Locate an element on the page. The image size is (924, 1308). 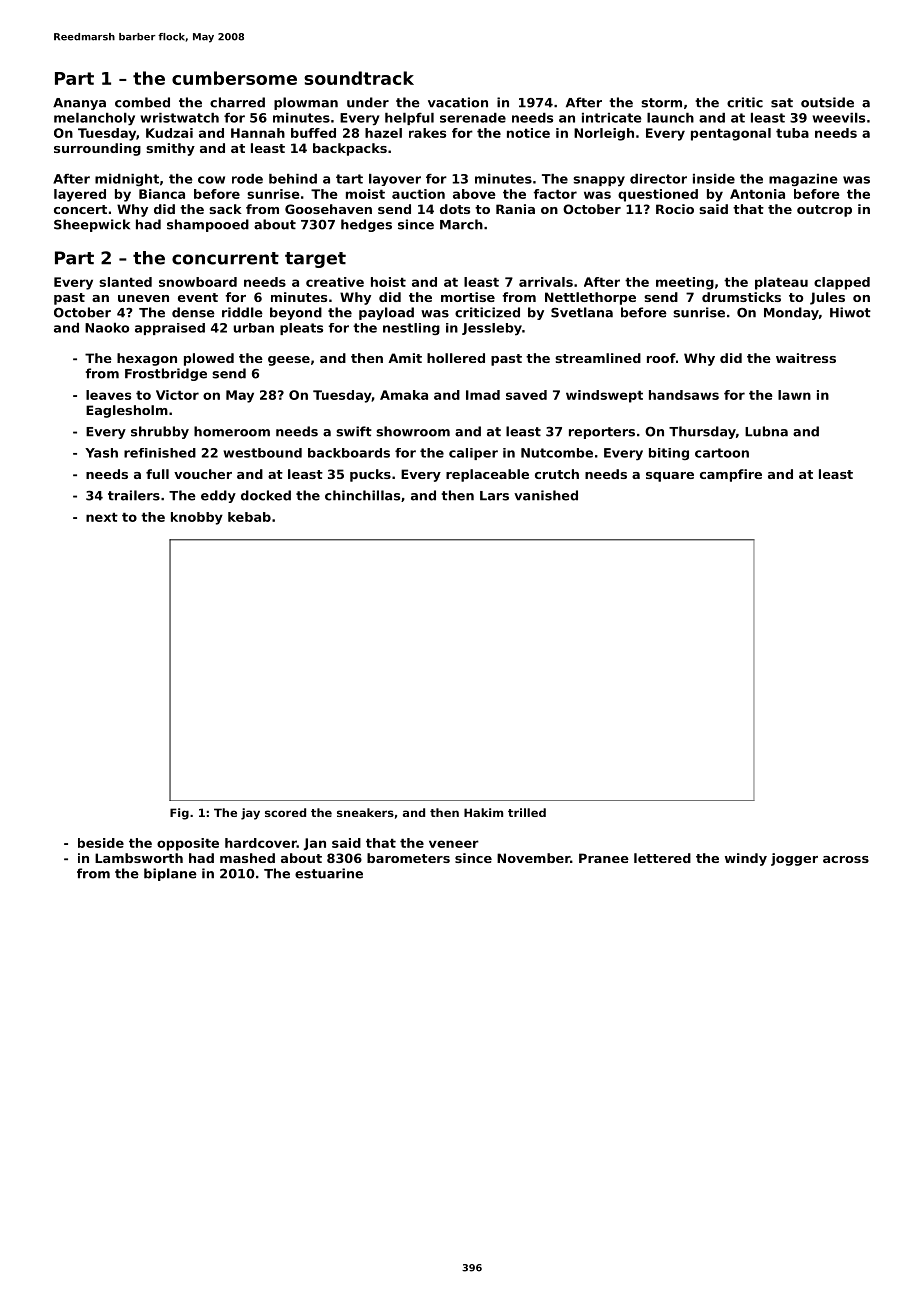
notice is located at coordinates (528, 133).
